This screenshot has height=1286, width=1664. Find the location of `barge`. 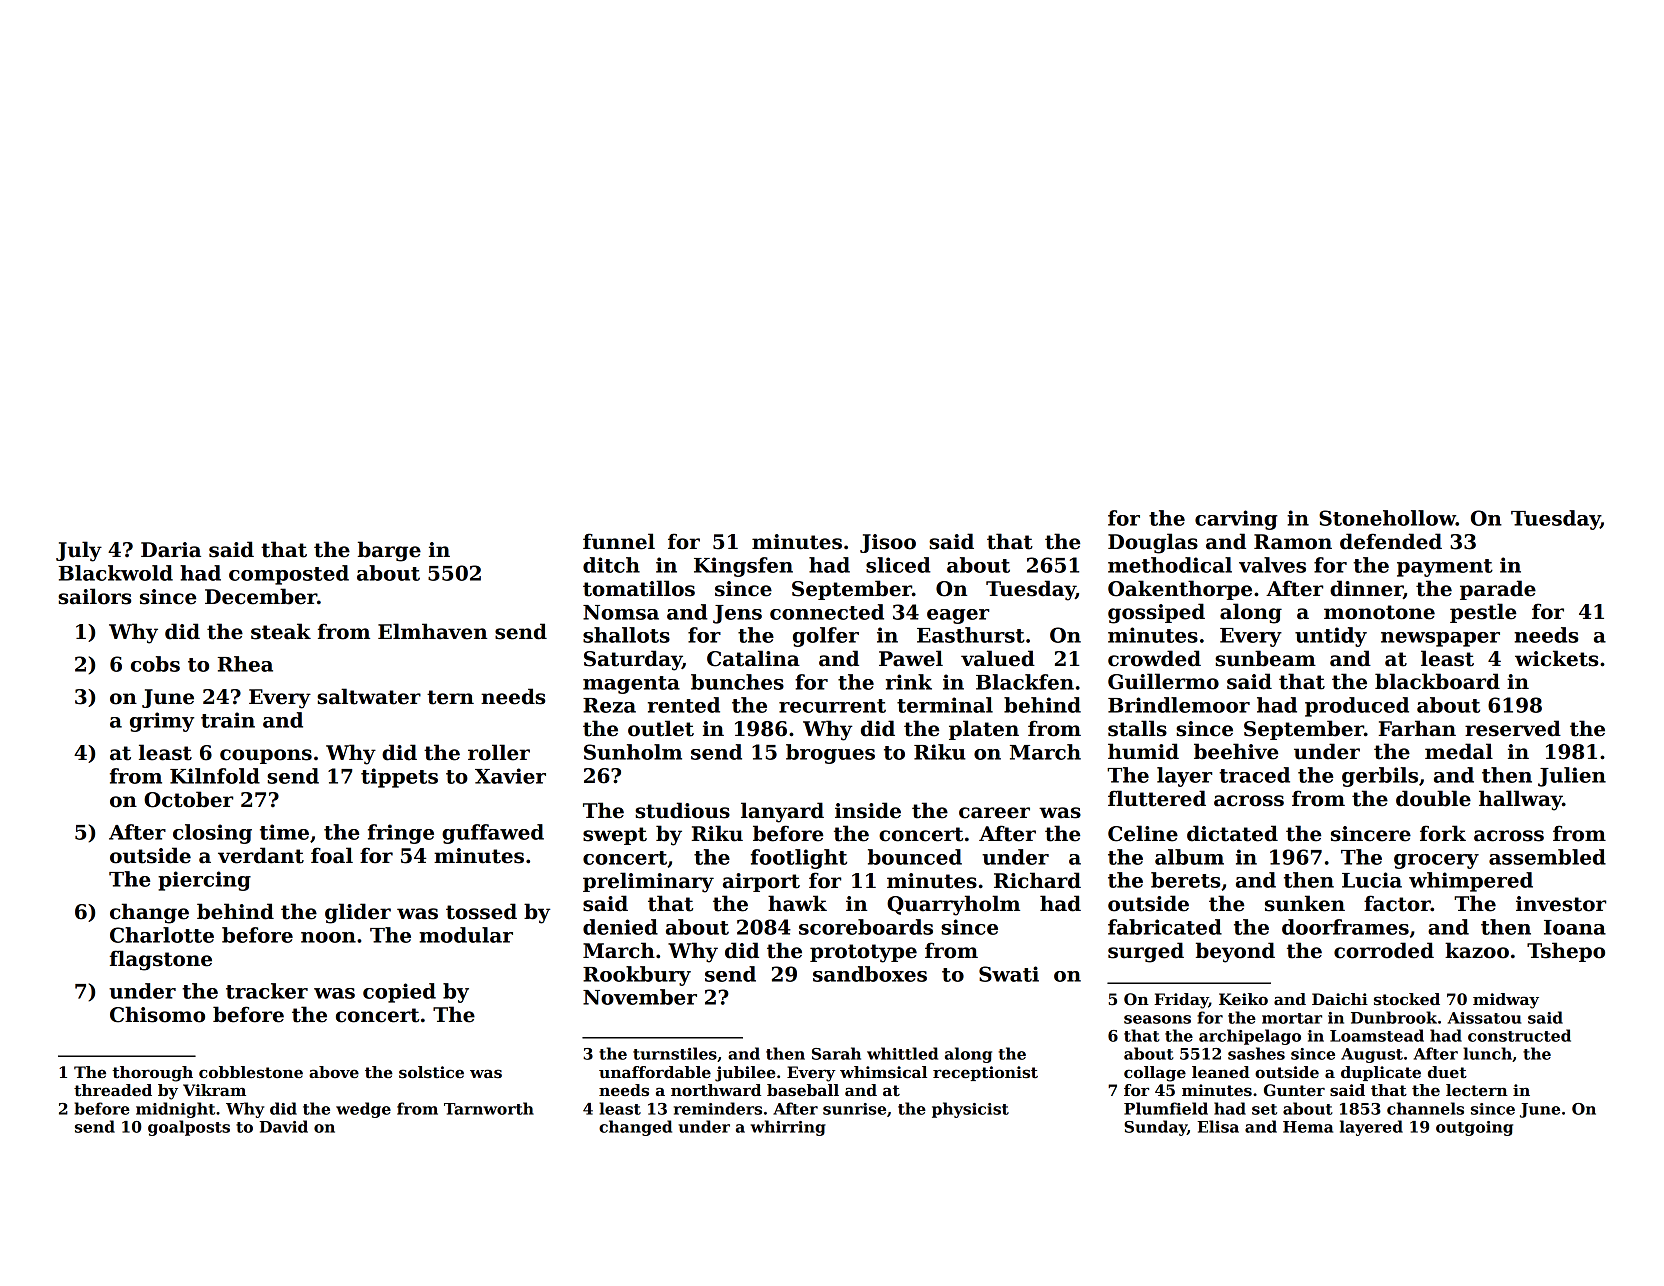

barge is located at coordinates (389, 551).
